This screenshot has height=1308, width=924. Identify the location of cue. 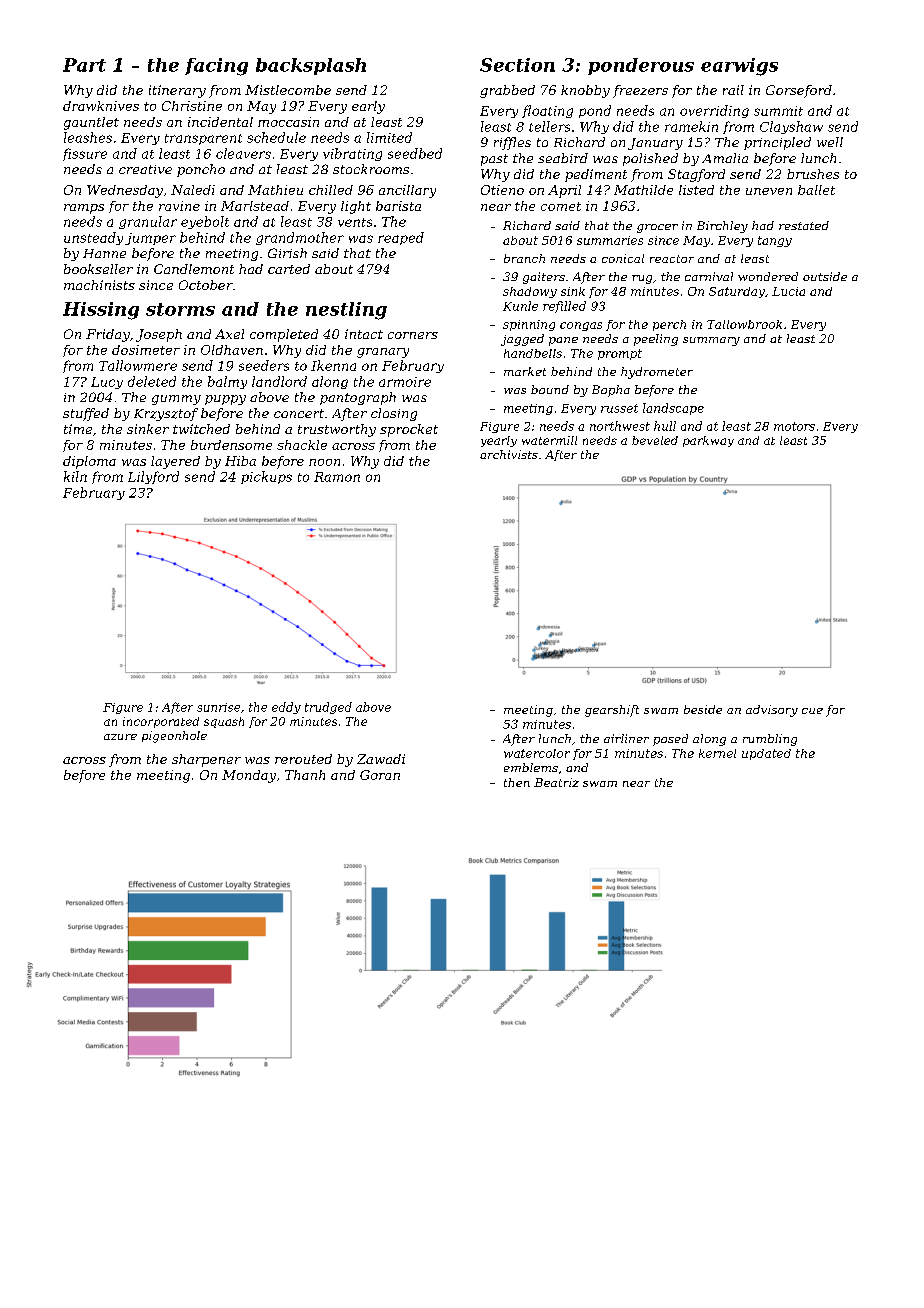
(812, 711).
